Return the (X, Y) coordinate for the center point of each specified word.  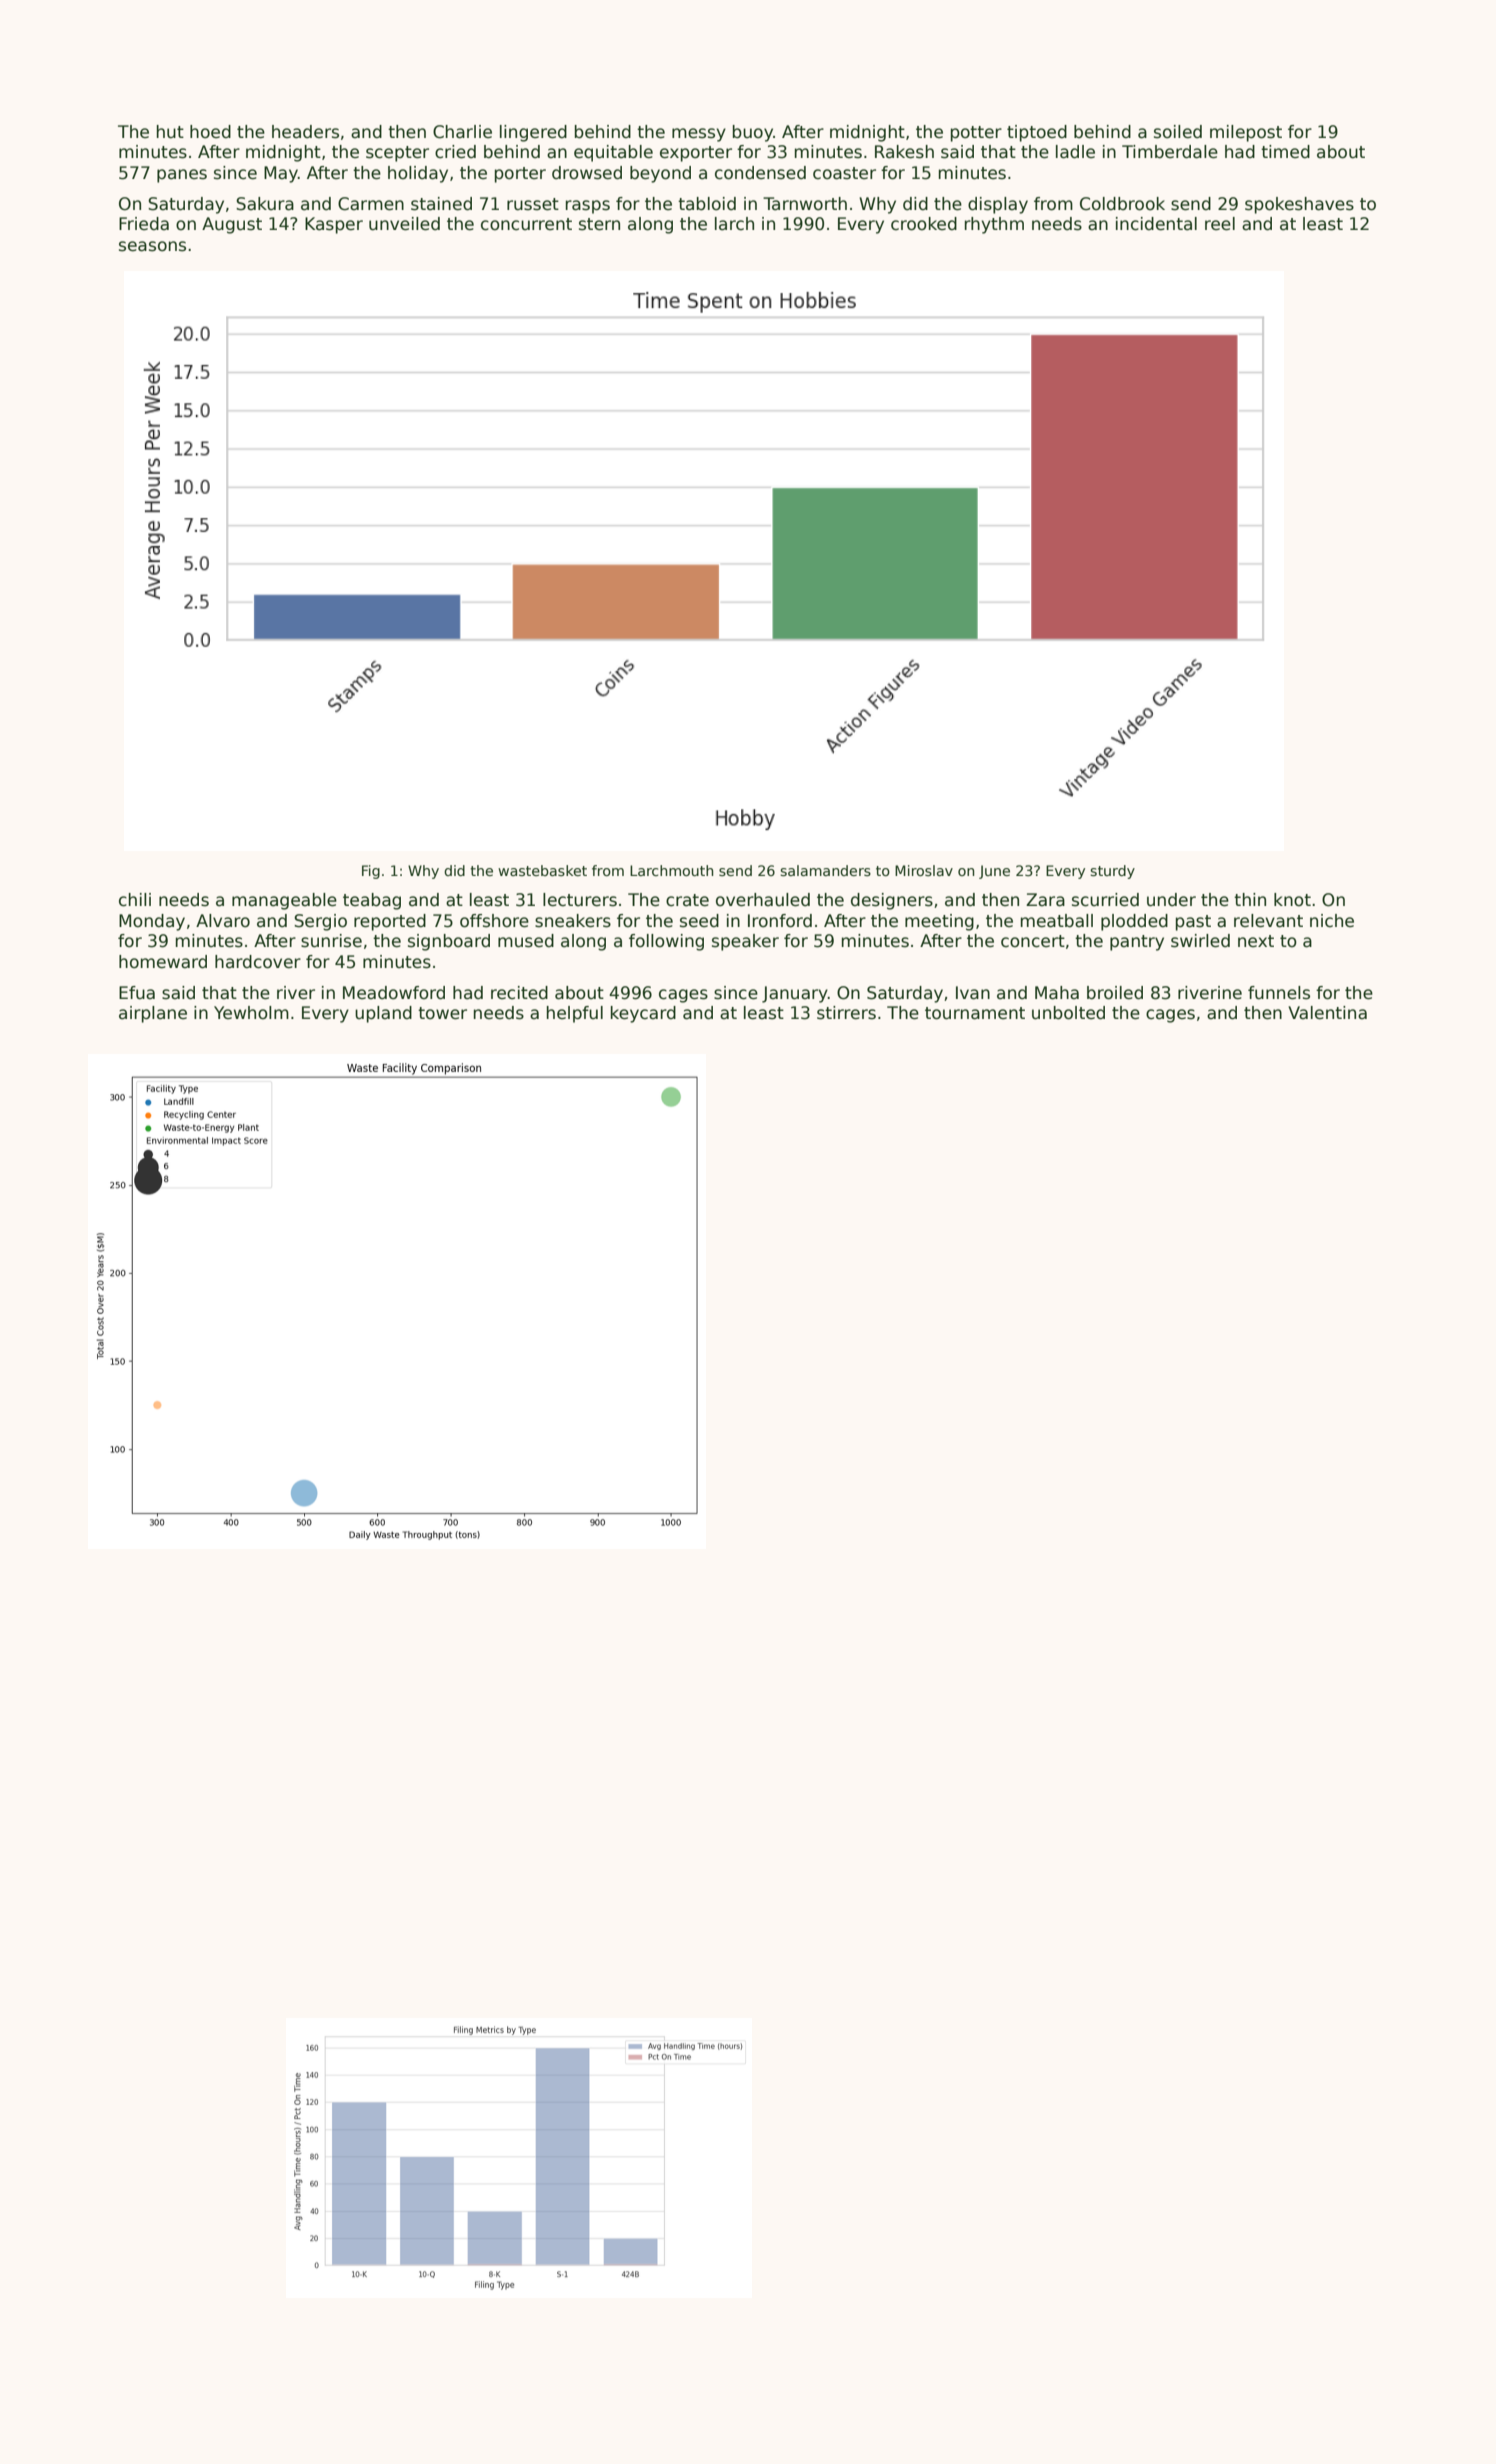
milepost (1246, 133)
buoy (753, 133)
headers (305, 132)
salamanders (825, 870)
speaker (745, 942)
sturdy (1112, 872)
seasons (152, 246)
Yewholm (251, 1013)
